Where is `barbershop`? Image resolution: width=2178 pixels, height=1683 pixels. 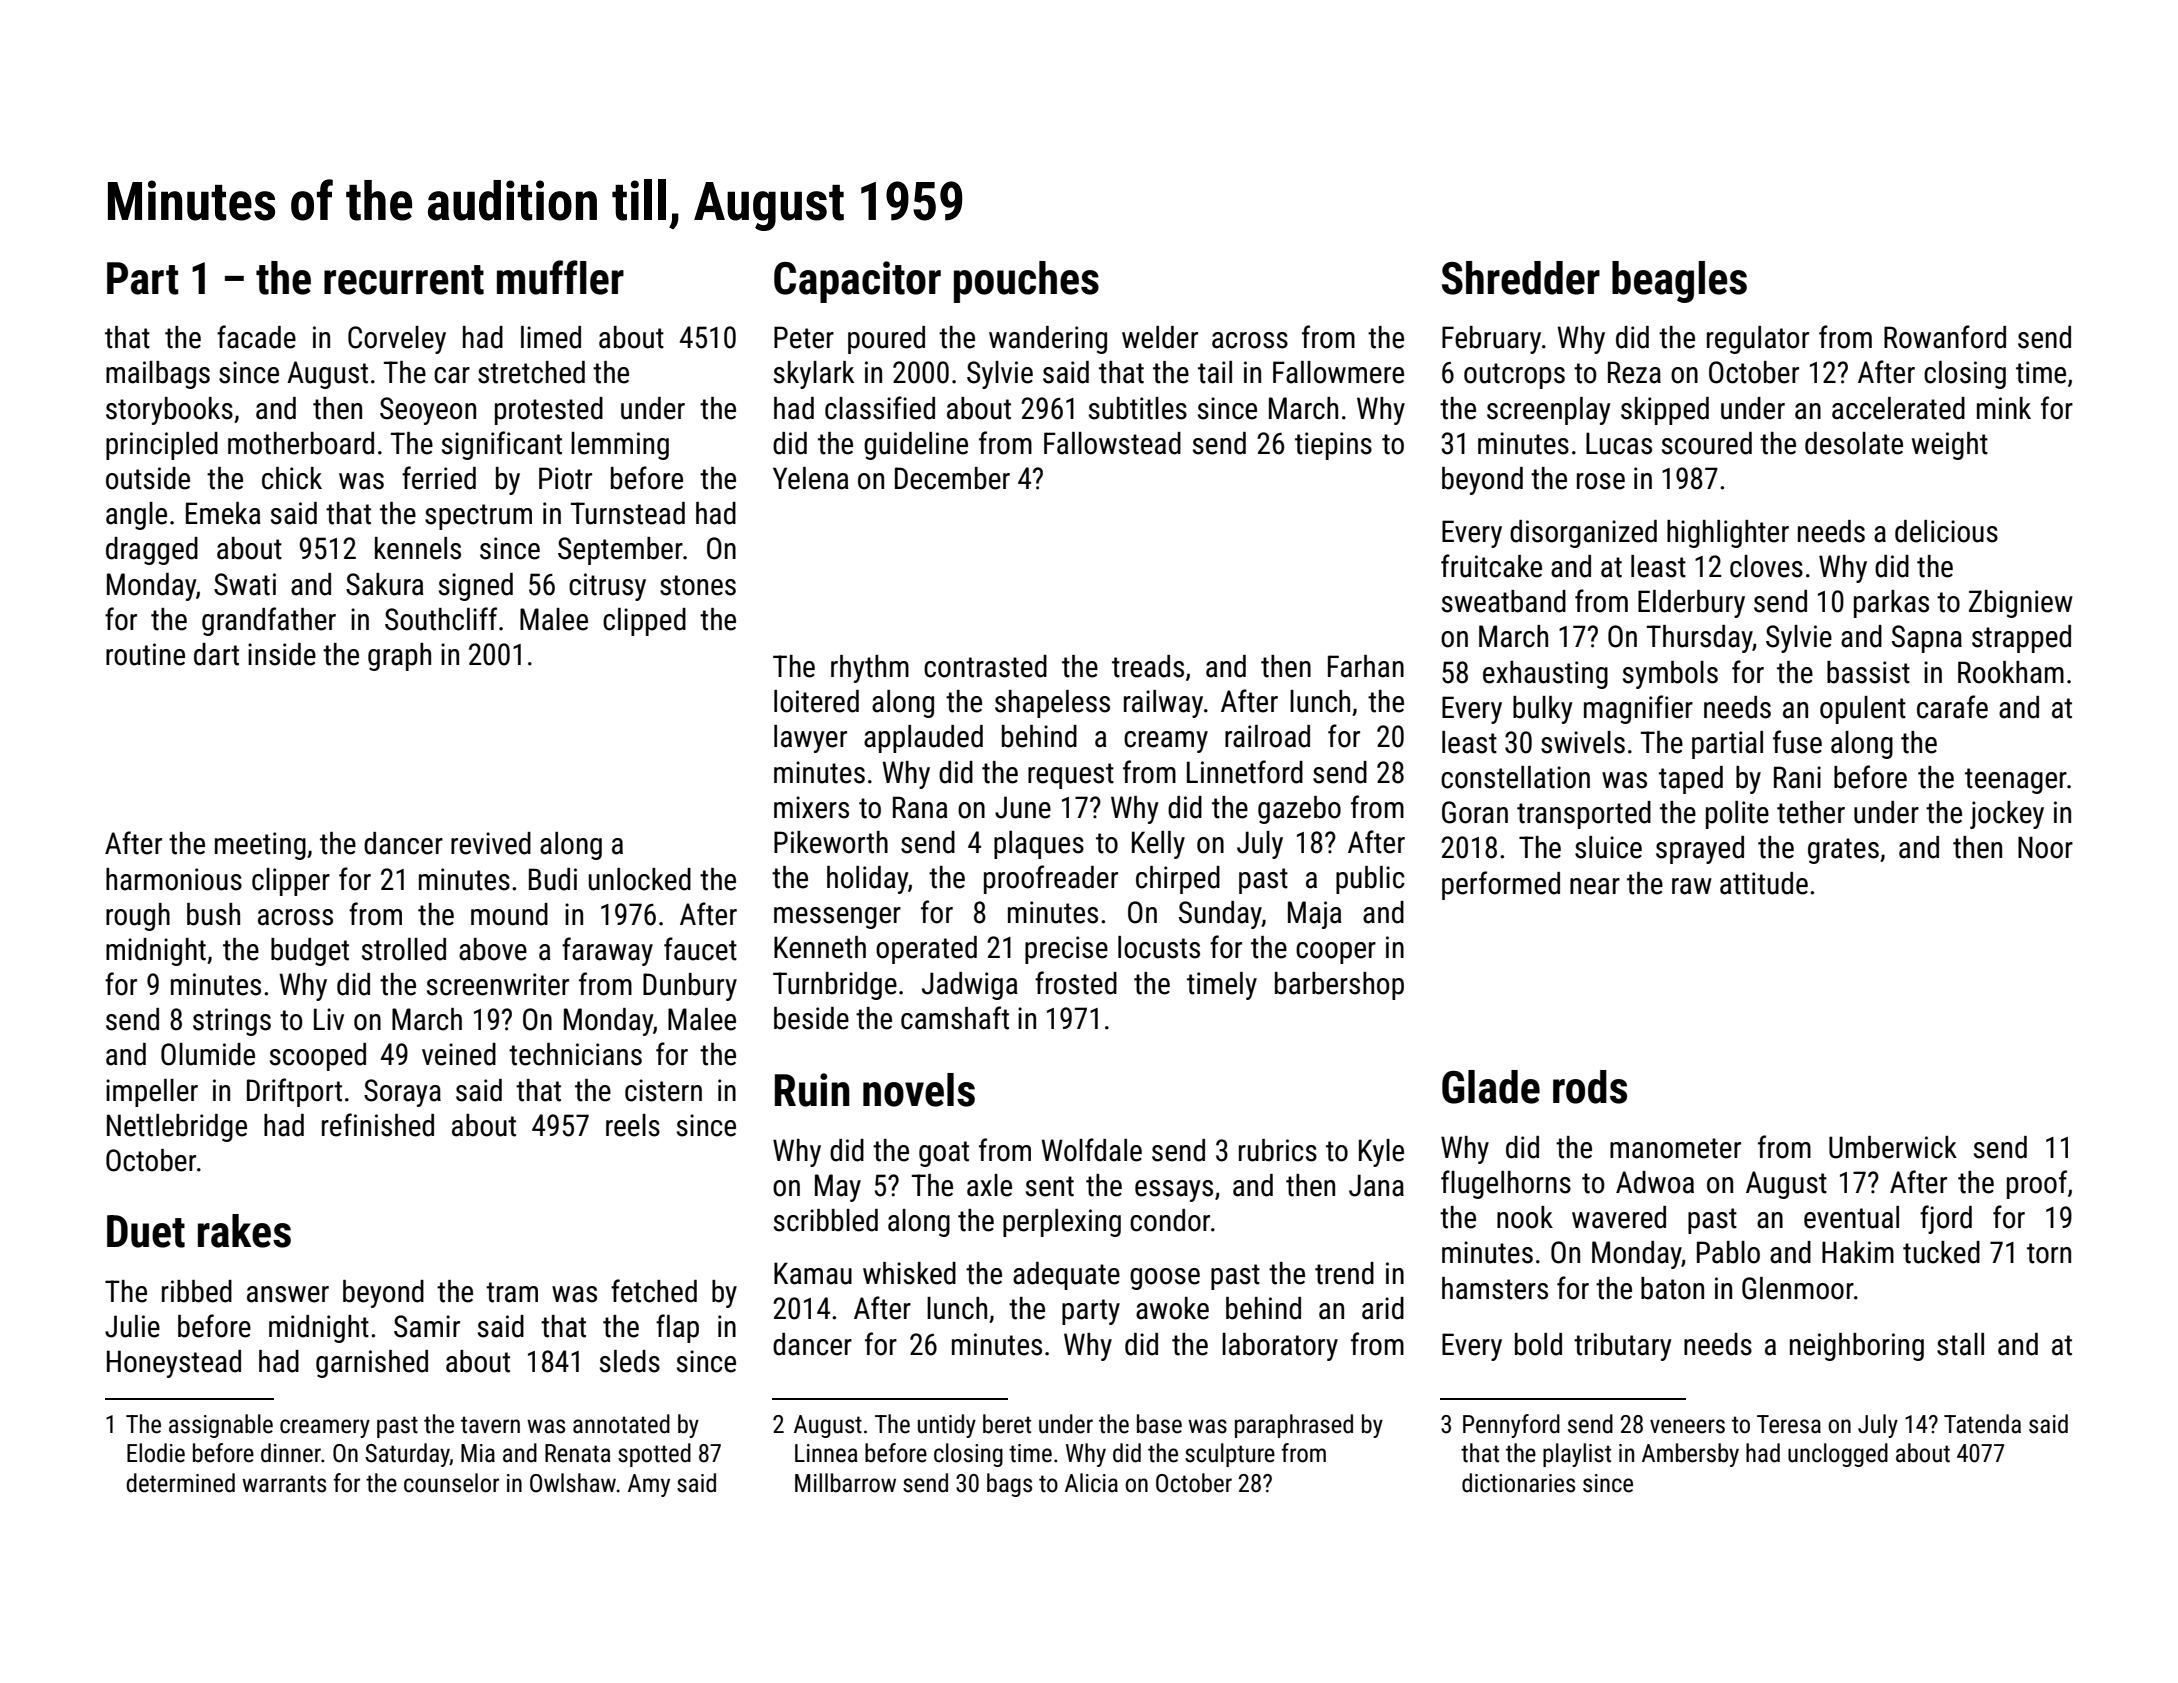 barbershop is located at coordinates (1339, 986).
